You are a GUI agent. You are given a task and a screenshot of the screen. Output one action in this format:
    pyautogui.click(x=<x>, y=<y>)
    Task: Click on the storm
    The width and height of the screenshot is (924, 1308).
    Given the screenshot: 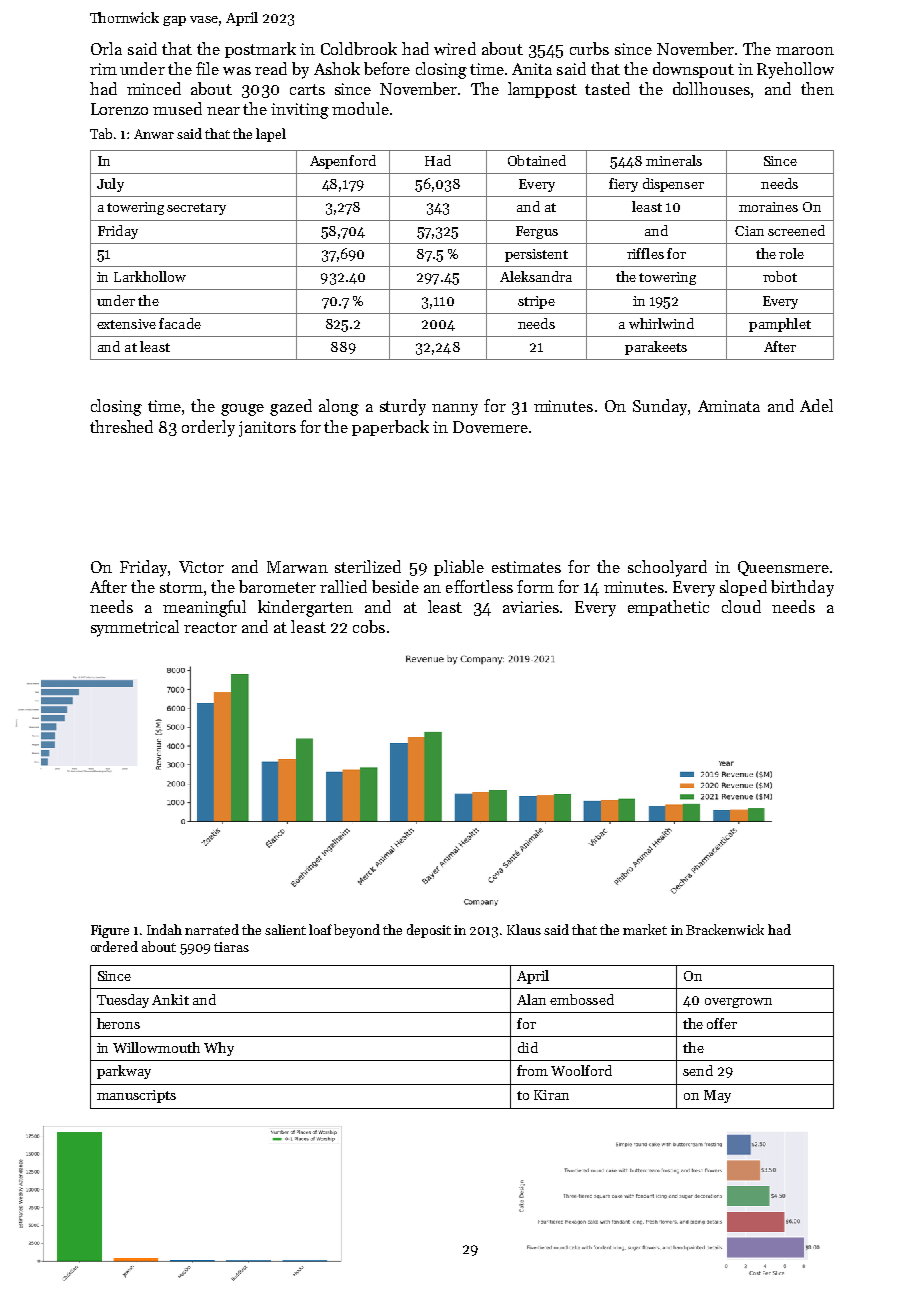 What is the action you would take?
    pyautogui.click(x=181, y=587)
